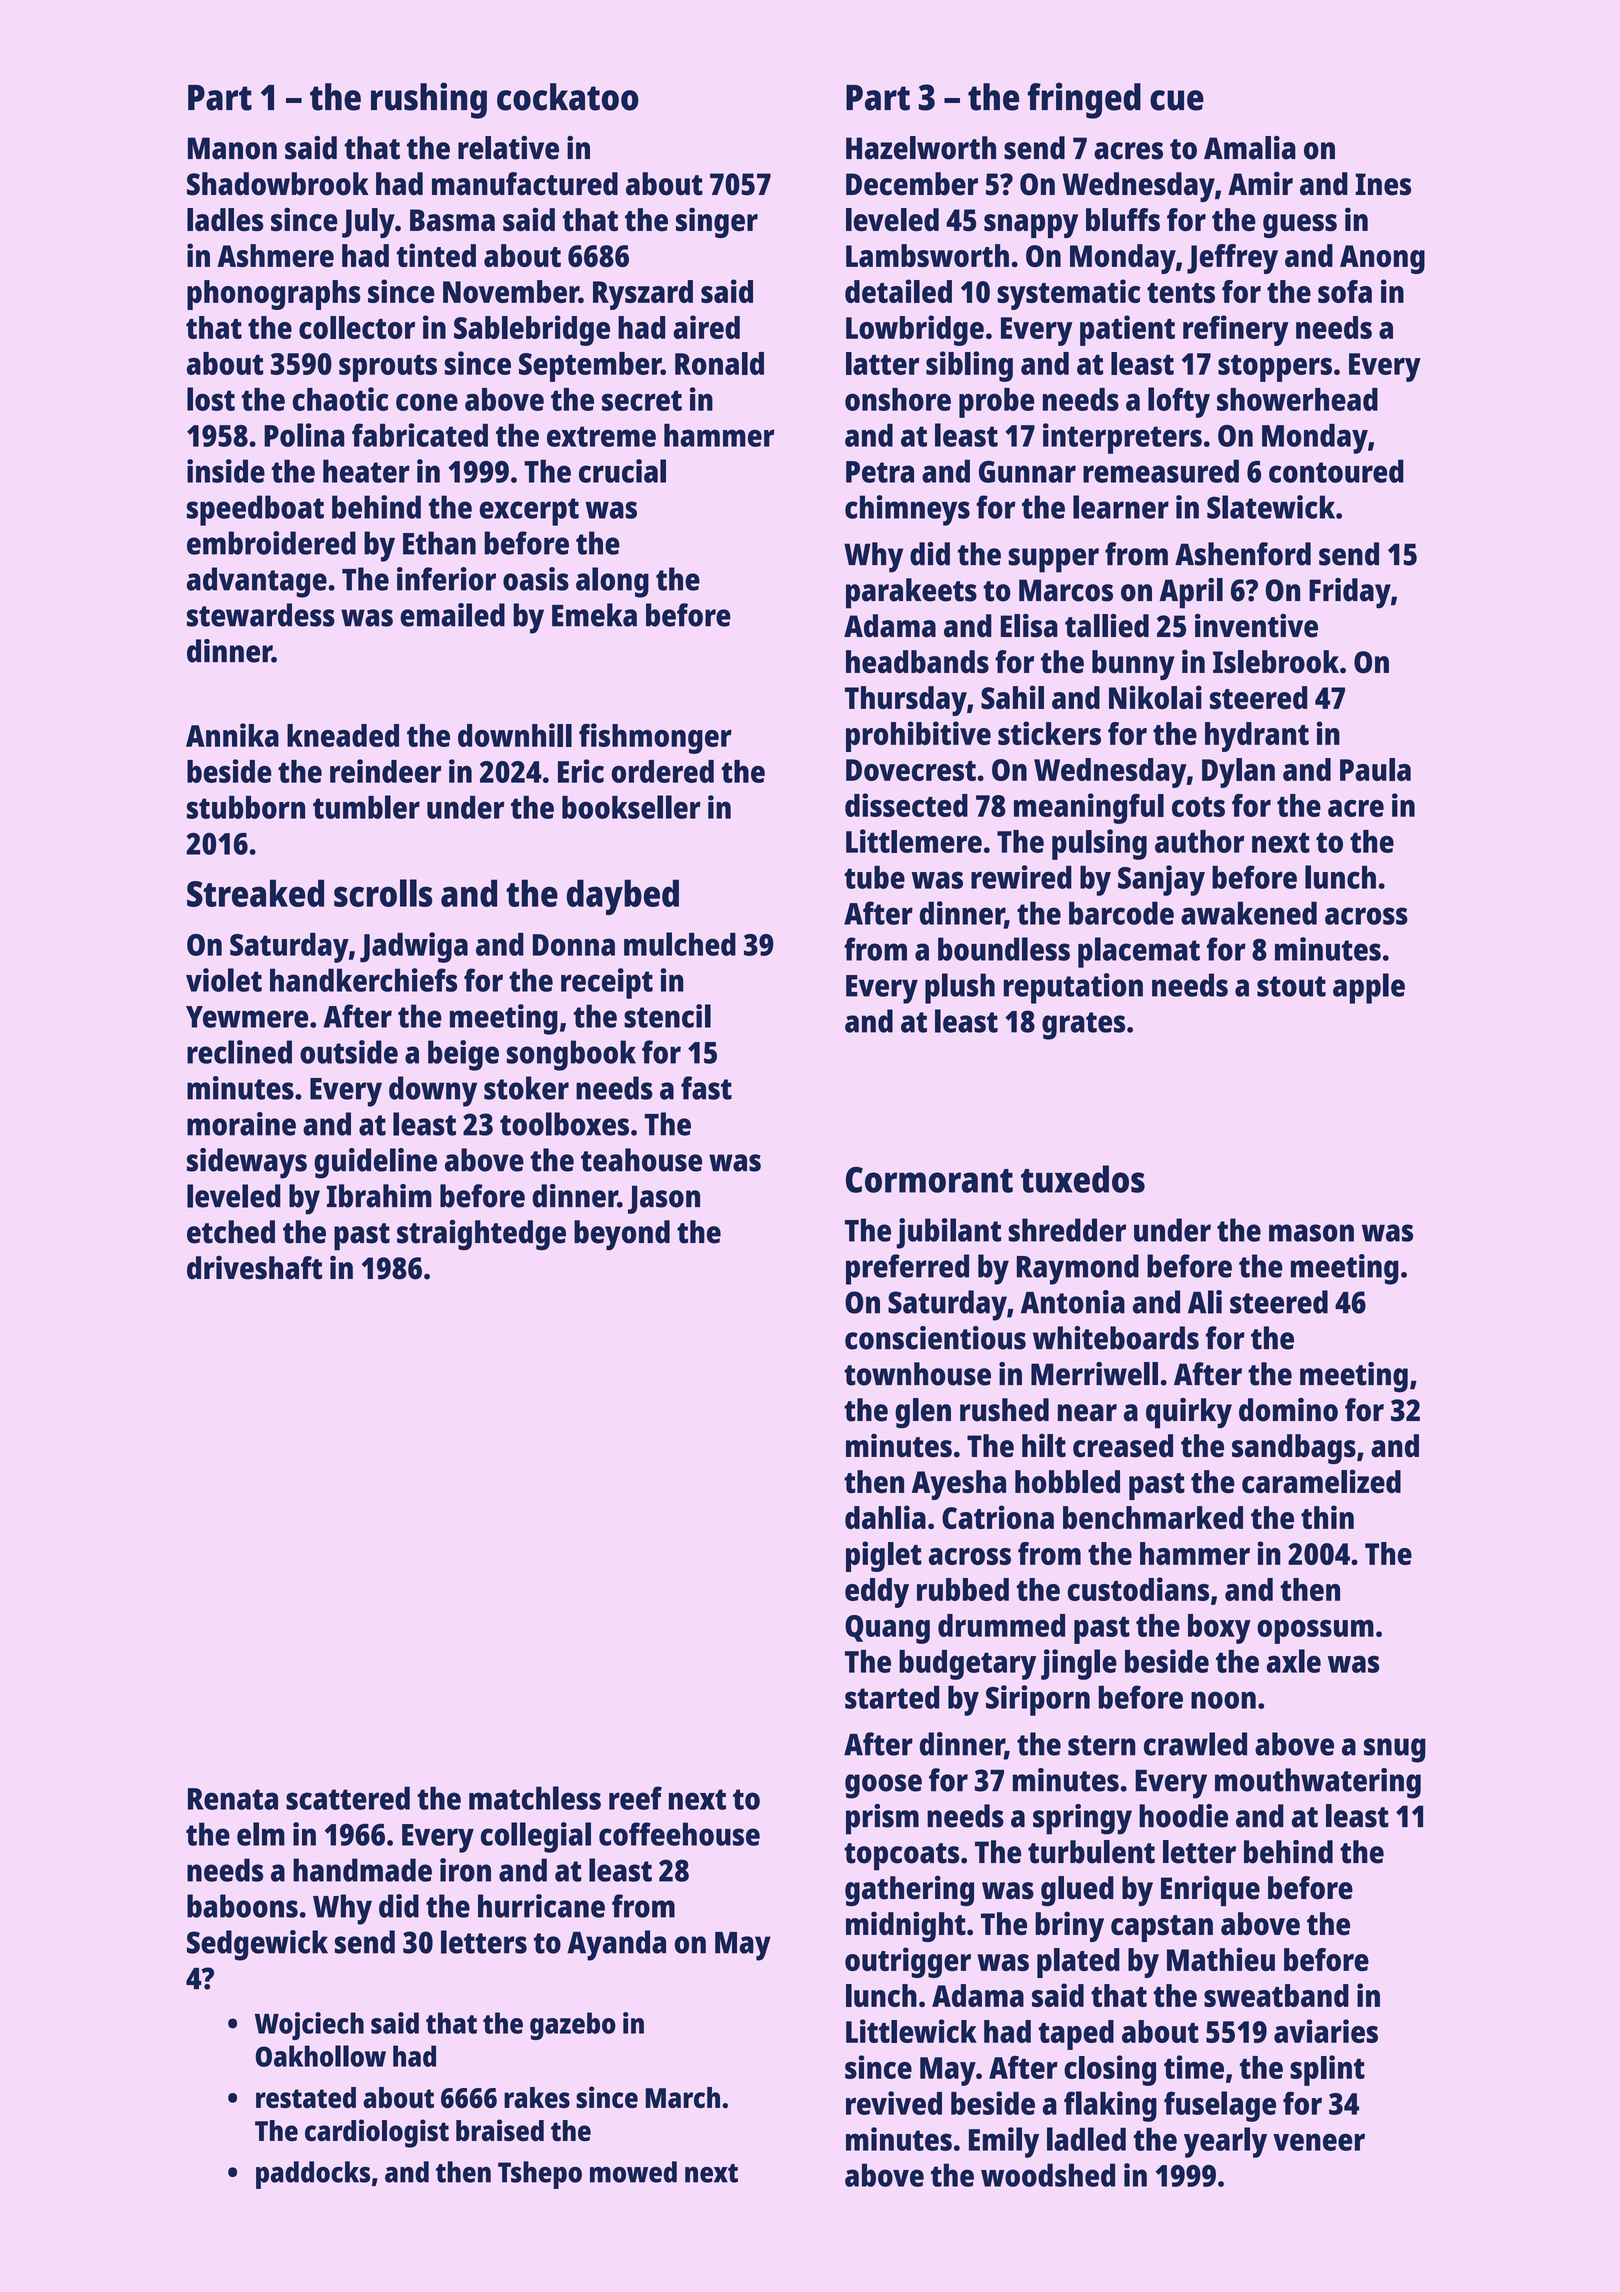 The height and width of the screenshot is (2292, 1620). Describe the element at coordinates (884, 1556) in the screenshot. I see `piglet` at that location.
